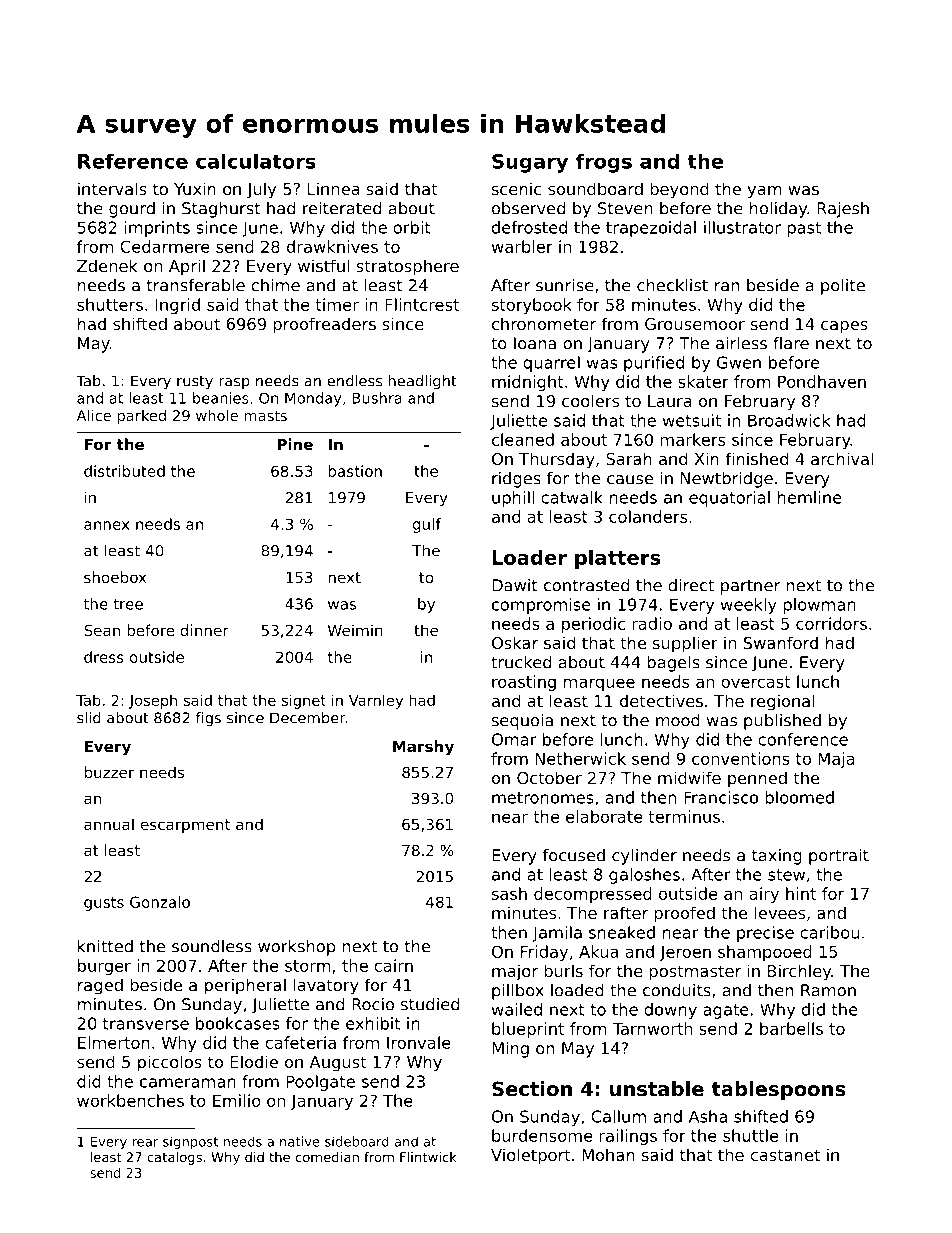 This screenshot has height=1233, width=952. I want to click on catalogs, so click(174, 1158).
